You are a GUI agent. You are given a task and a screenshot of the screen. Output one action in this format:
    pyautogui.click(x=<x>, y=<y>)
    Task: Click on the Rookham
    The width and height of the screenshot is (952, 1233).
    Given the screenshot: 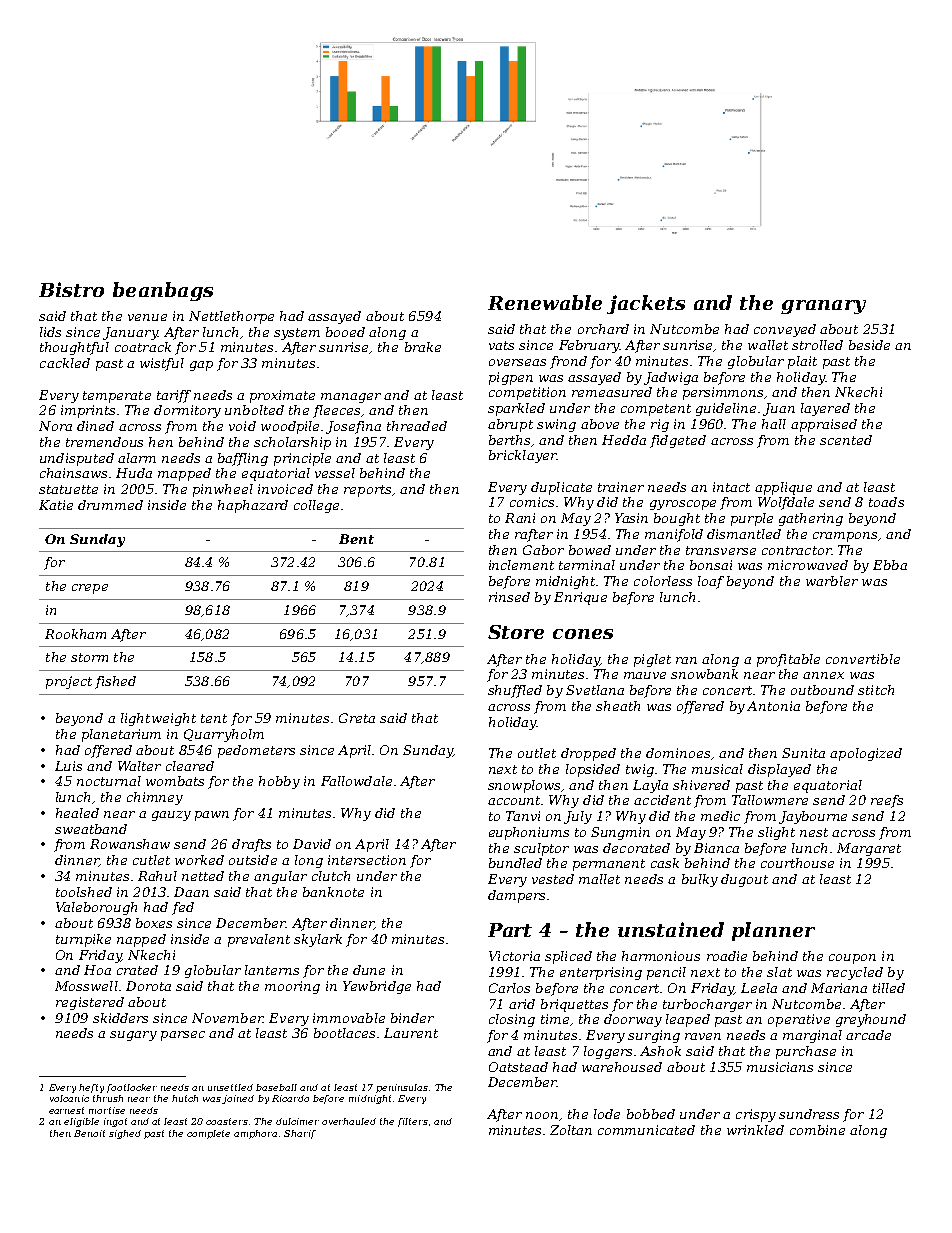 What is the action you would take?
    pyautogui.click(x=75, y=634)
